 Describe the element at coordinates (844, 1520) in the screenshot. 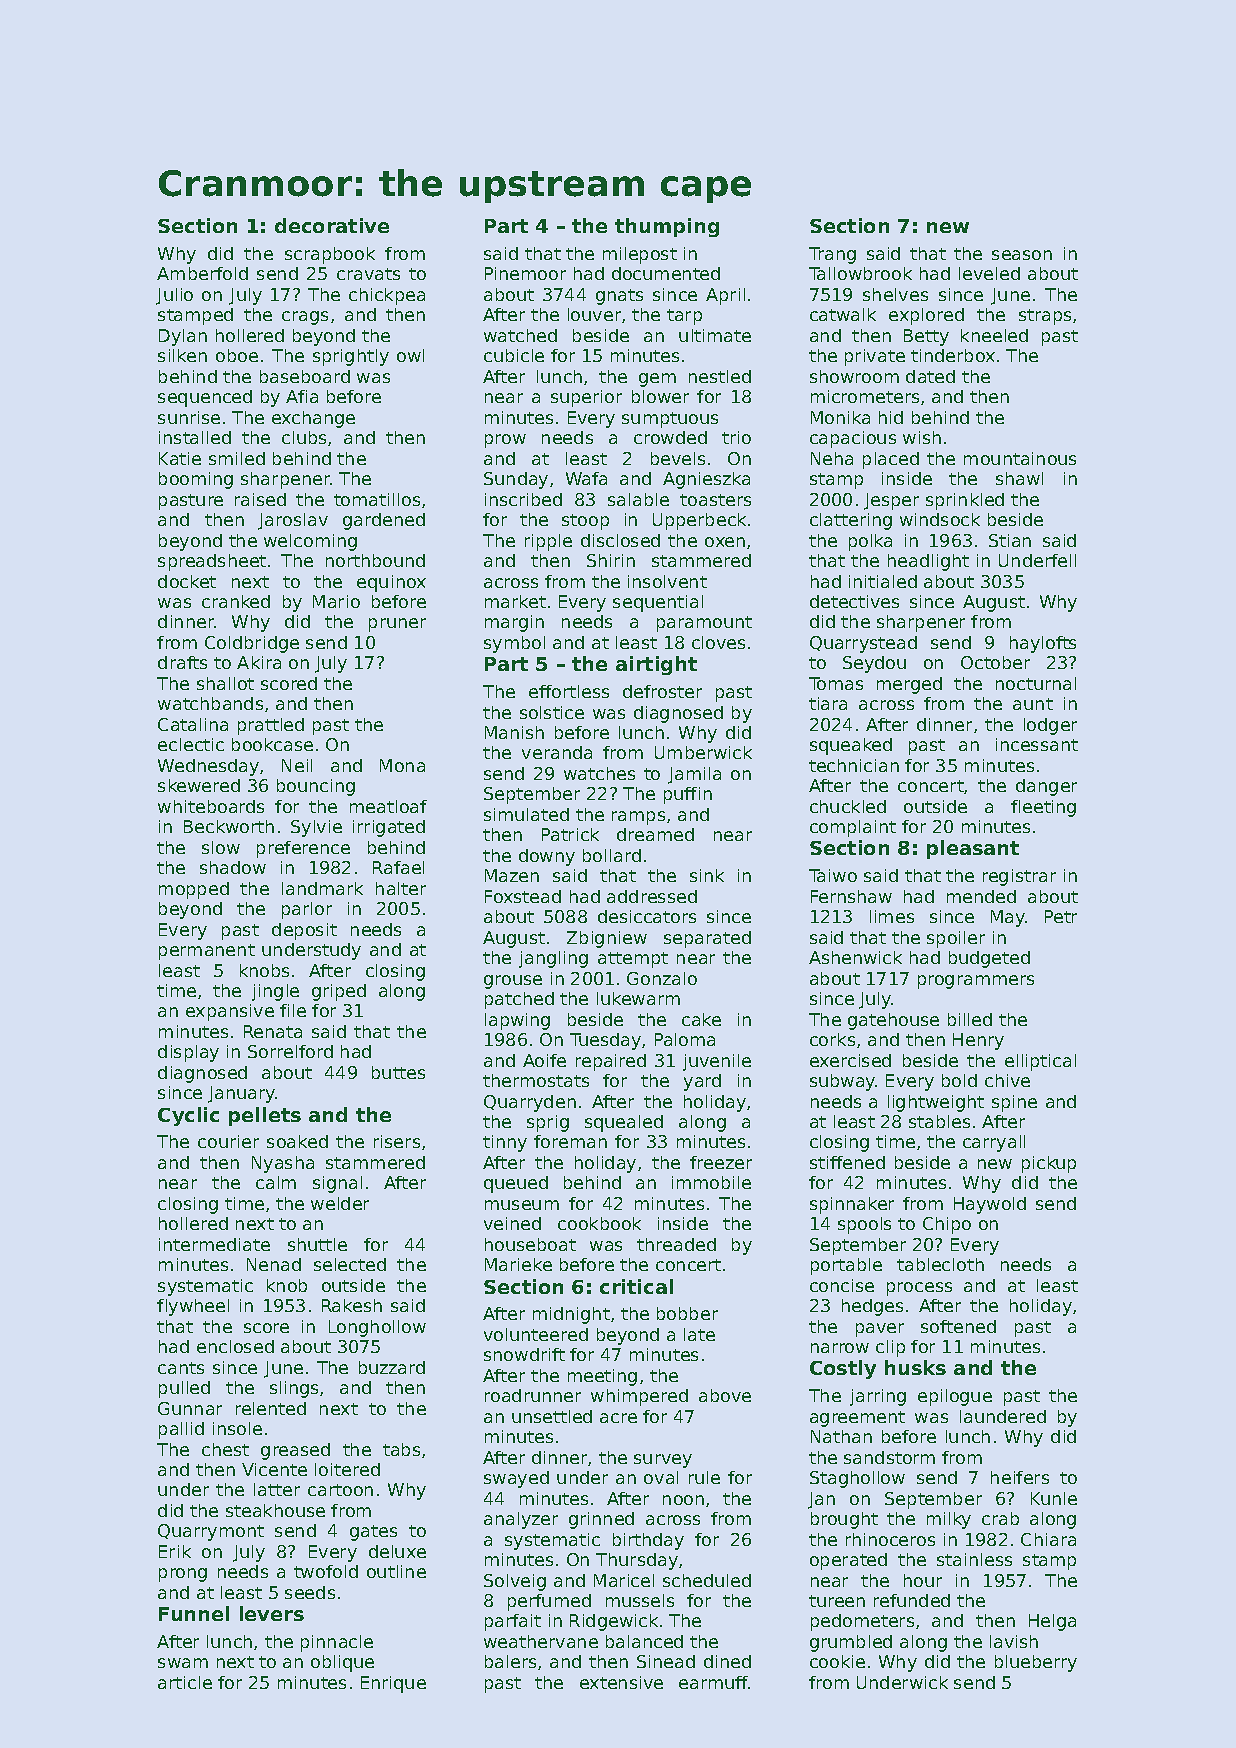

I see `brought` at that location.
